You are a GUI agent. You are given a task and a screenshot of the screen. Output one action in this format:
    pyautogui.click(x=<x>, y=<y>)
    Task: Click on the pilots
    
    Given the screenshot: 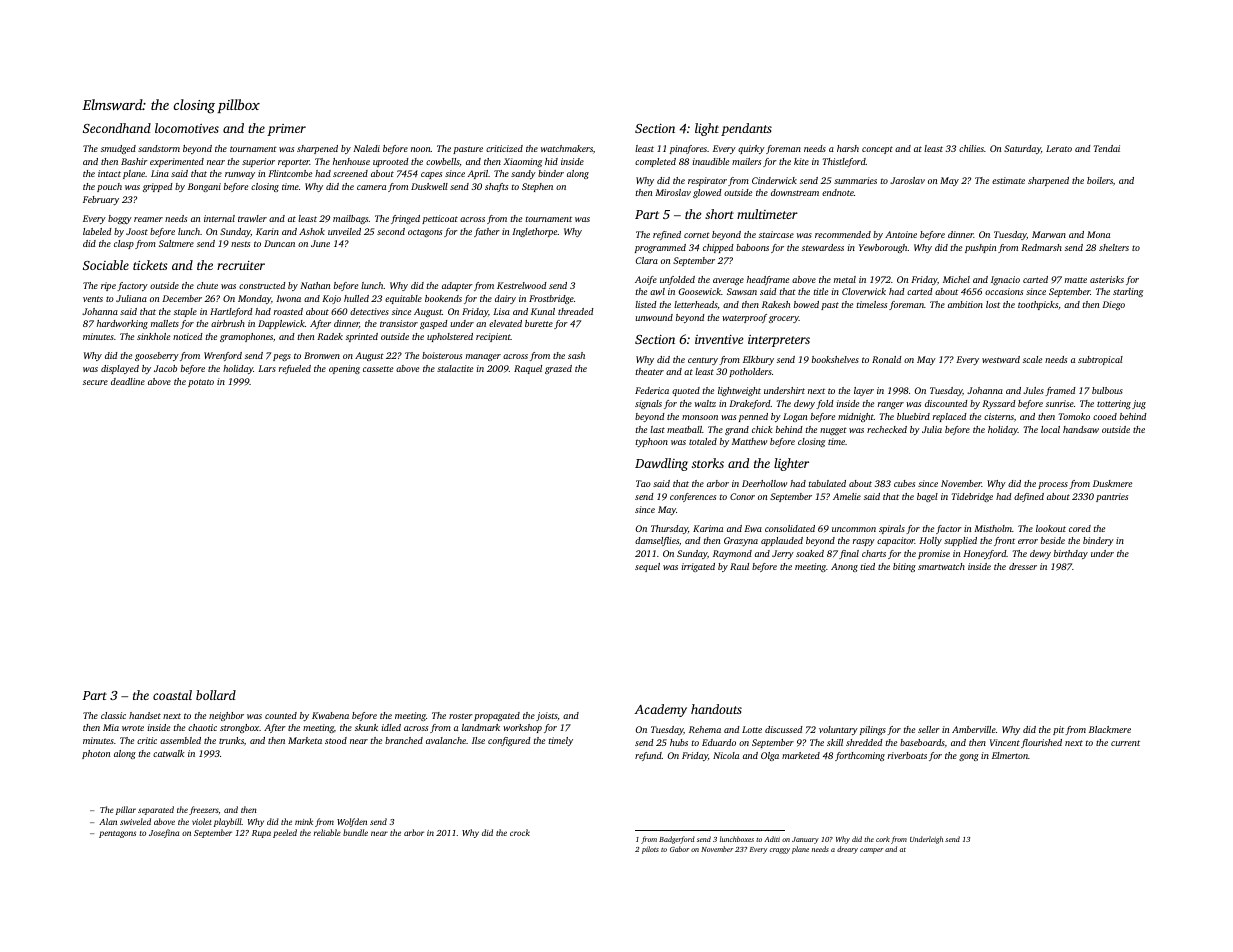 What is the action you would take?
    pyautogui.click(x=650, y=850)
